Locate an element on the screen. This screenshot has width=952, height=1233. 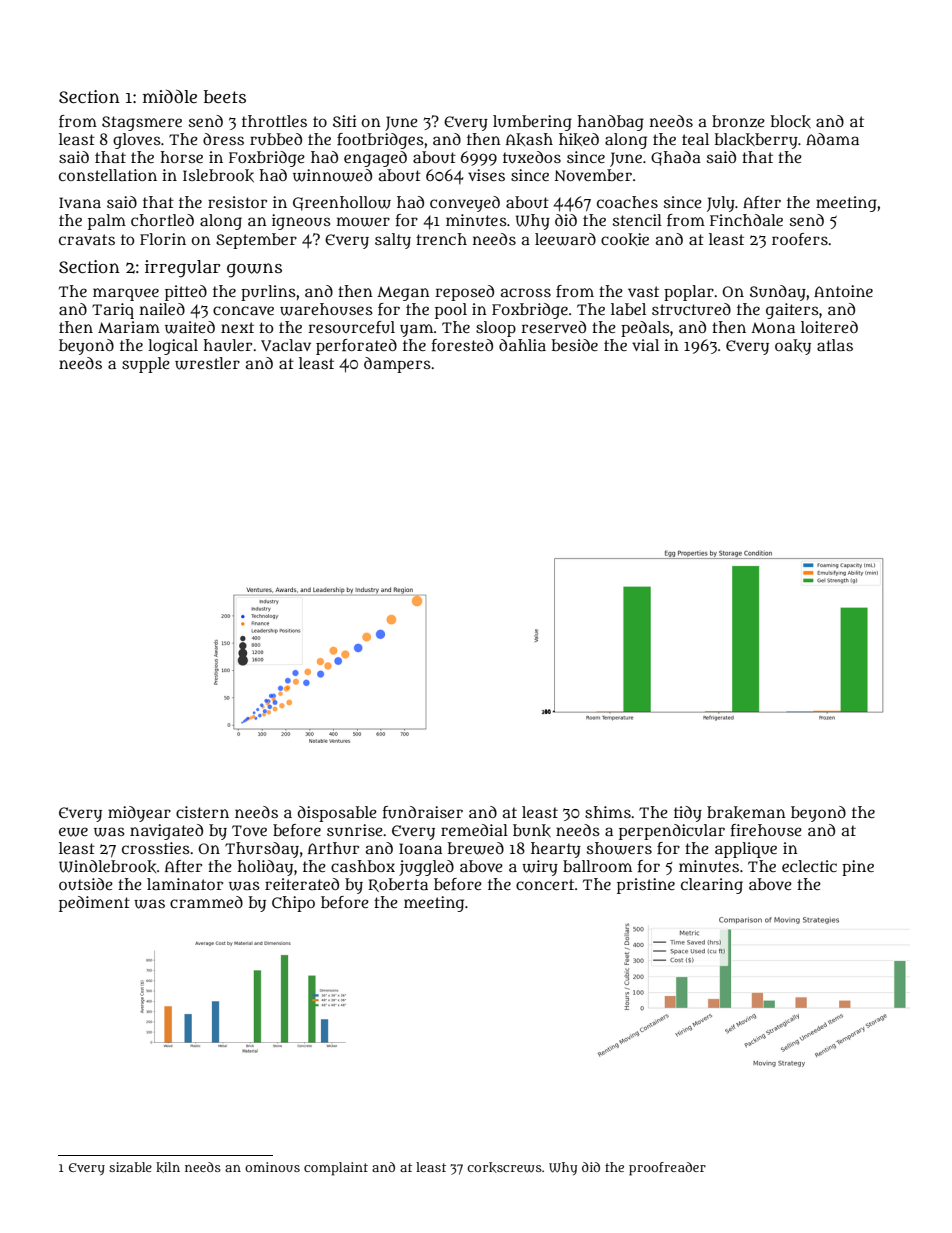
lumbering is located at coordinates (532, 123).
